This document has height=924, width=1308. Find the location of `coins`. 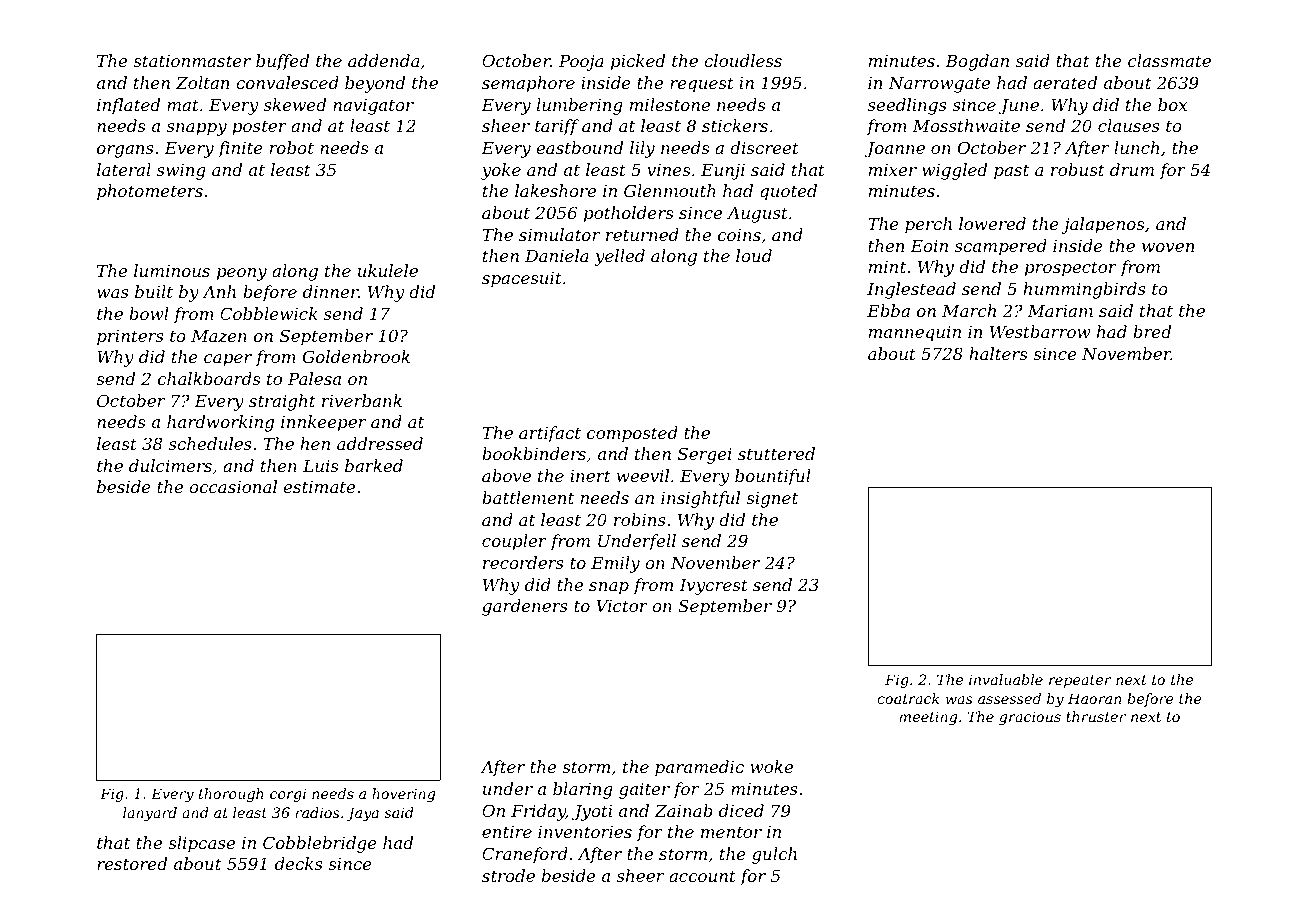

coins is located at coordinates (739, 235).
